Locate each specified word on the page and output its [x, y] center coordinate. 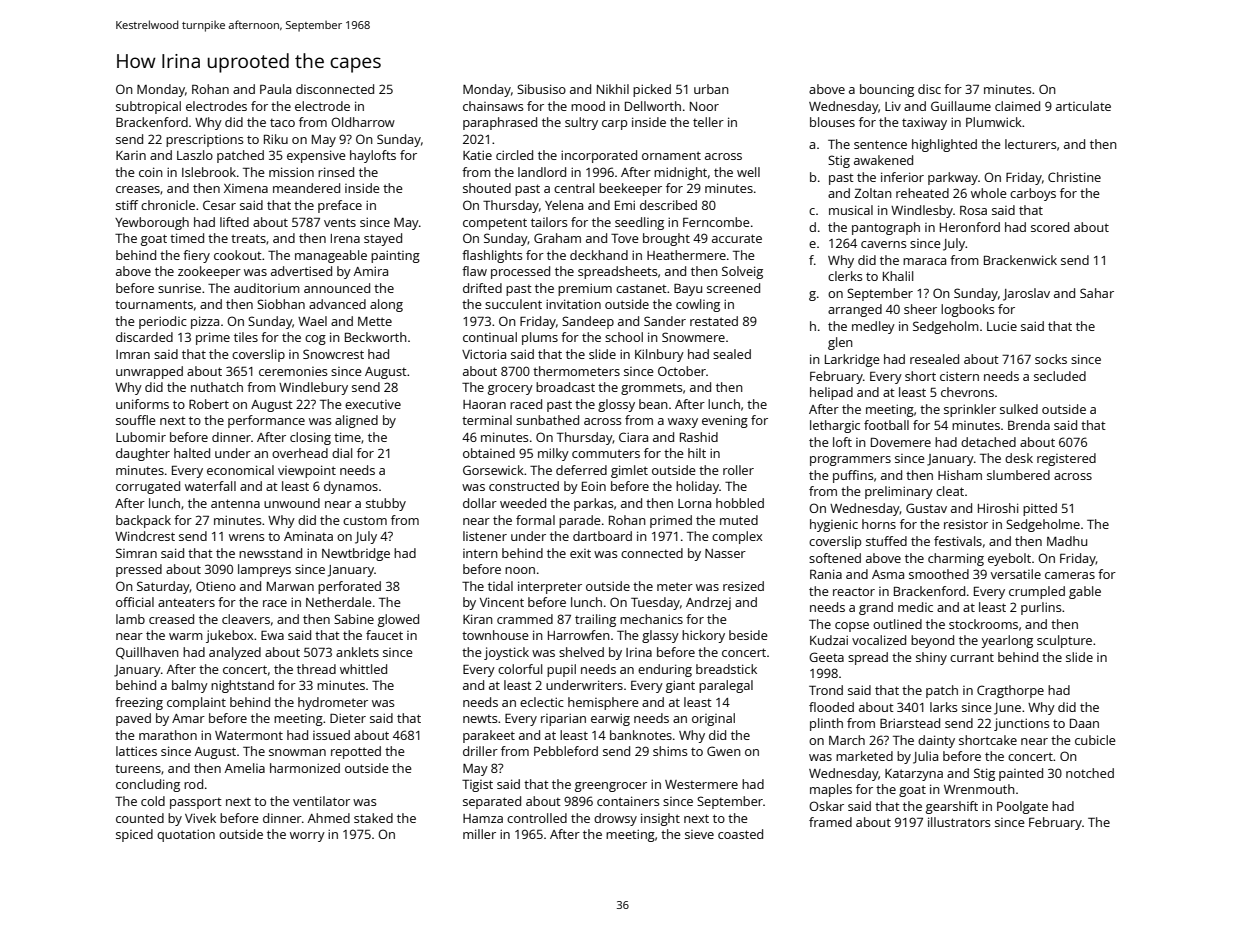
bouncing [887, 90]
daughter [143, 454]
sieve [699, 834]
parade [580, 521]
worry [307, 837]
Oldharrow [363, 122]
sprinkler [970, 410]
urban [711, 89]
